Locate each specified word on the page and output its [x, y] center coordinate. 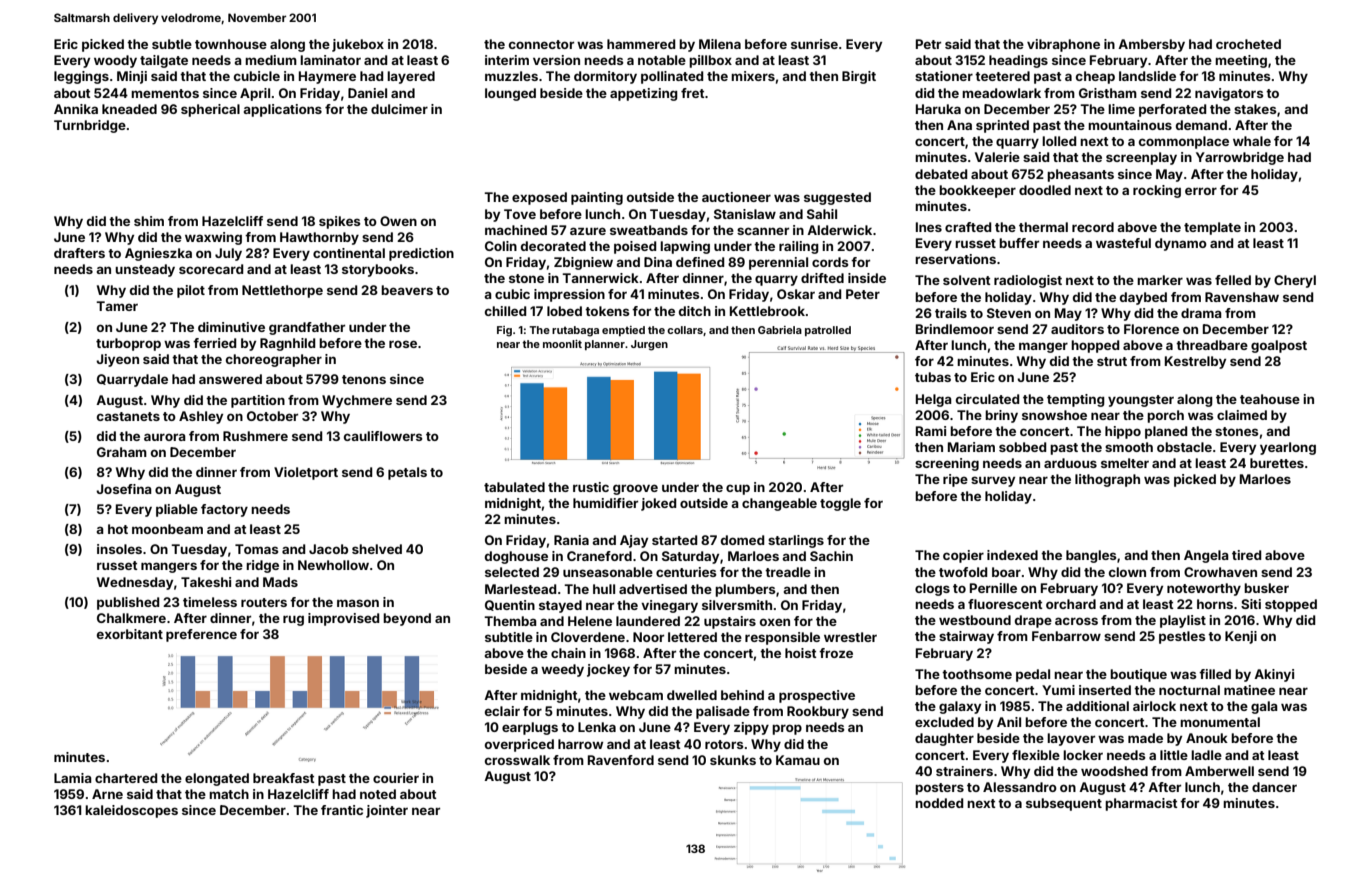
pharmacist [1141, 804]
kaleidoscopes [131, 811]
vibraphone [1063, 45]
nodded [939, 803]
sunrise [814, 44]
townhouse [231, 44]
